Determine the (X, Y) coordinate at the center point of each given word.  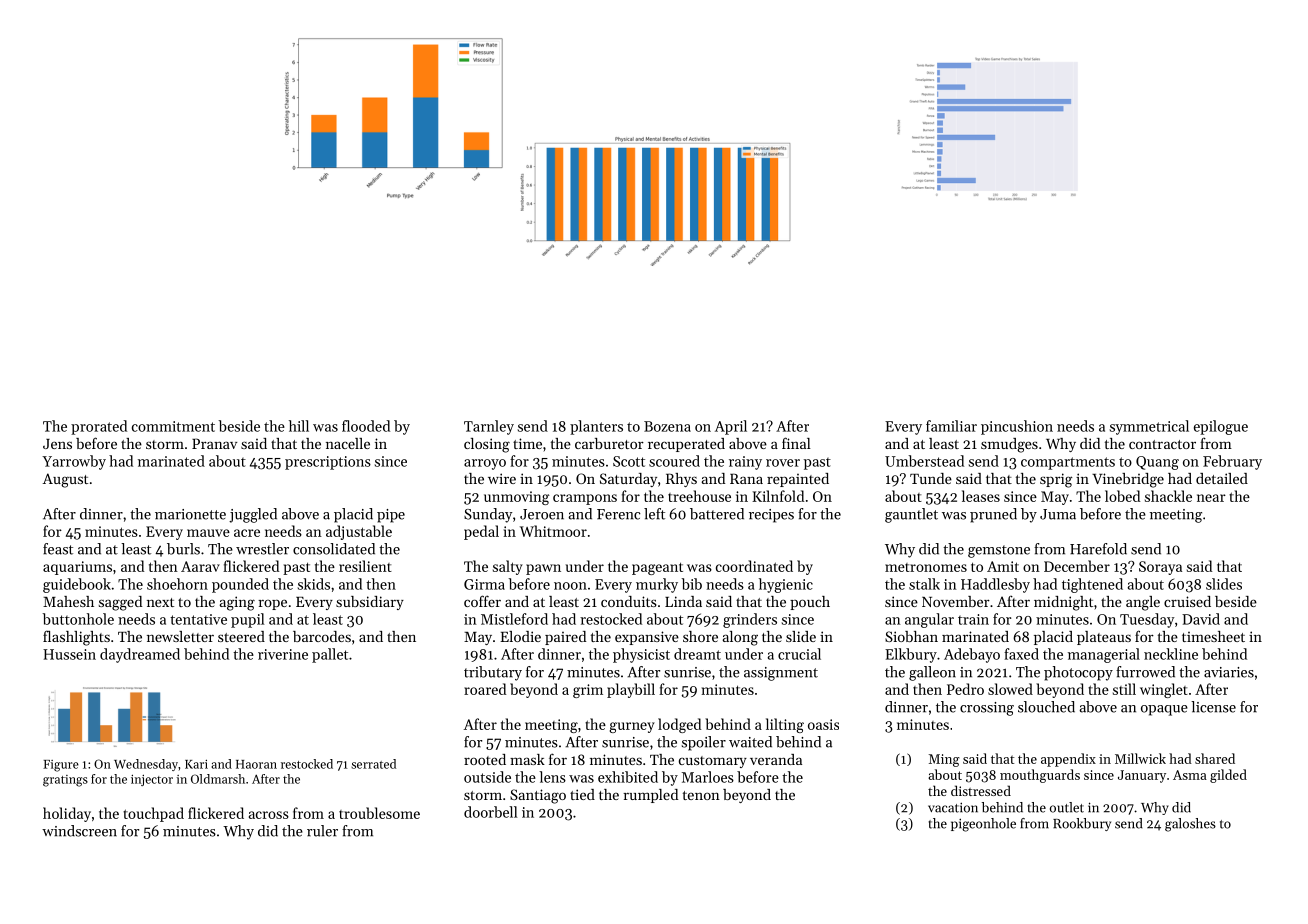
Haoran (256, 764)
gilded (1228, 776)
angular (929, 620)
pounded (240, 585)
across (269, 815)
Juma (1058, 514)
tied (582, 794)
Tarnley (489, 427)
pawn (543, 569)
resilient (365, 566)
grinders (750, 620)
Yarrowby (74, 462)
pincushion (1017, 427)
